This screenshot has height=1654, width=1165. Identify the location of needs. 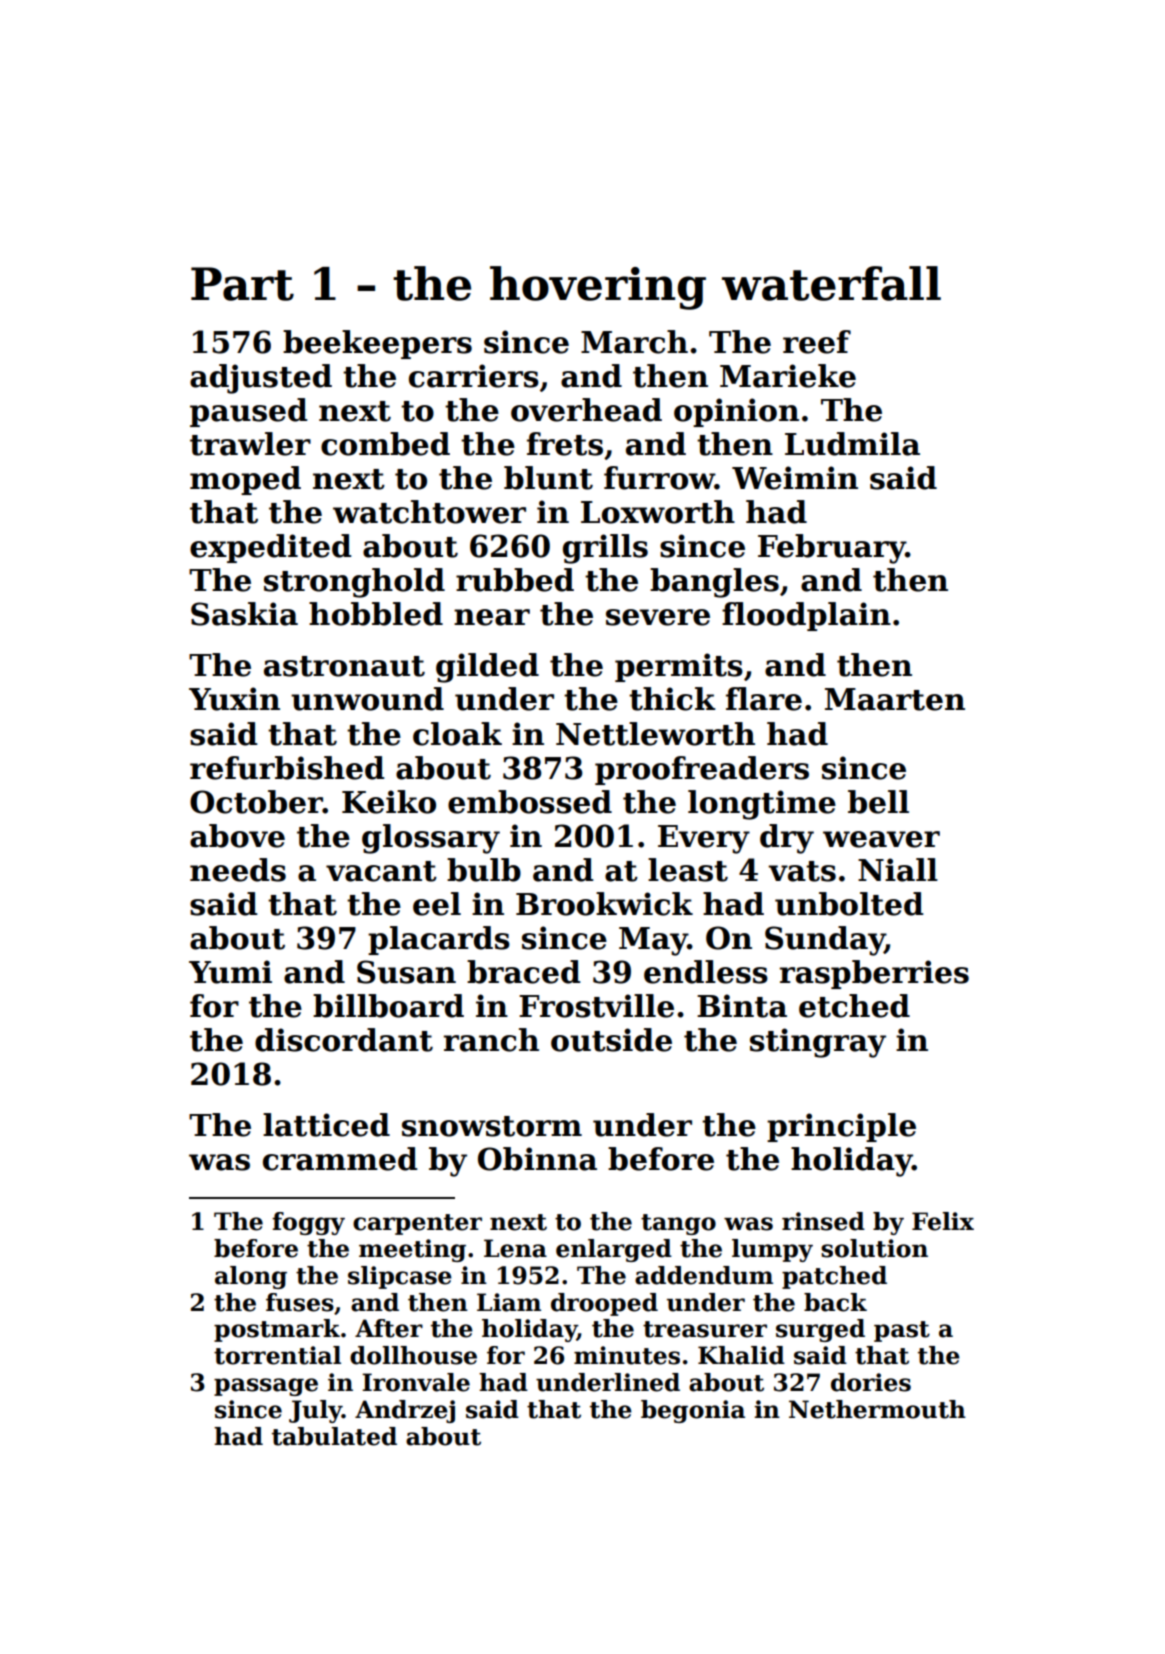
(238, 870).
